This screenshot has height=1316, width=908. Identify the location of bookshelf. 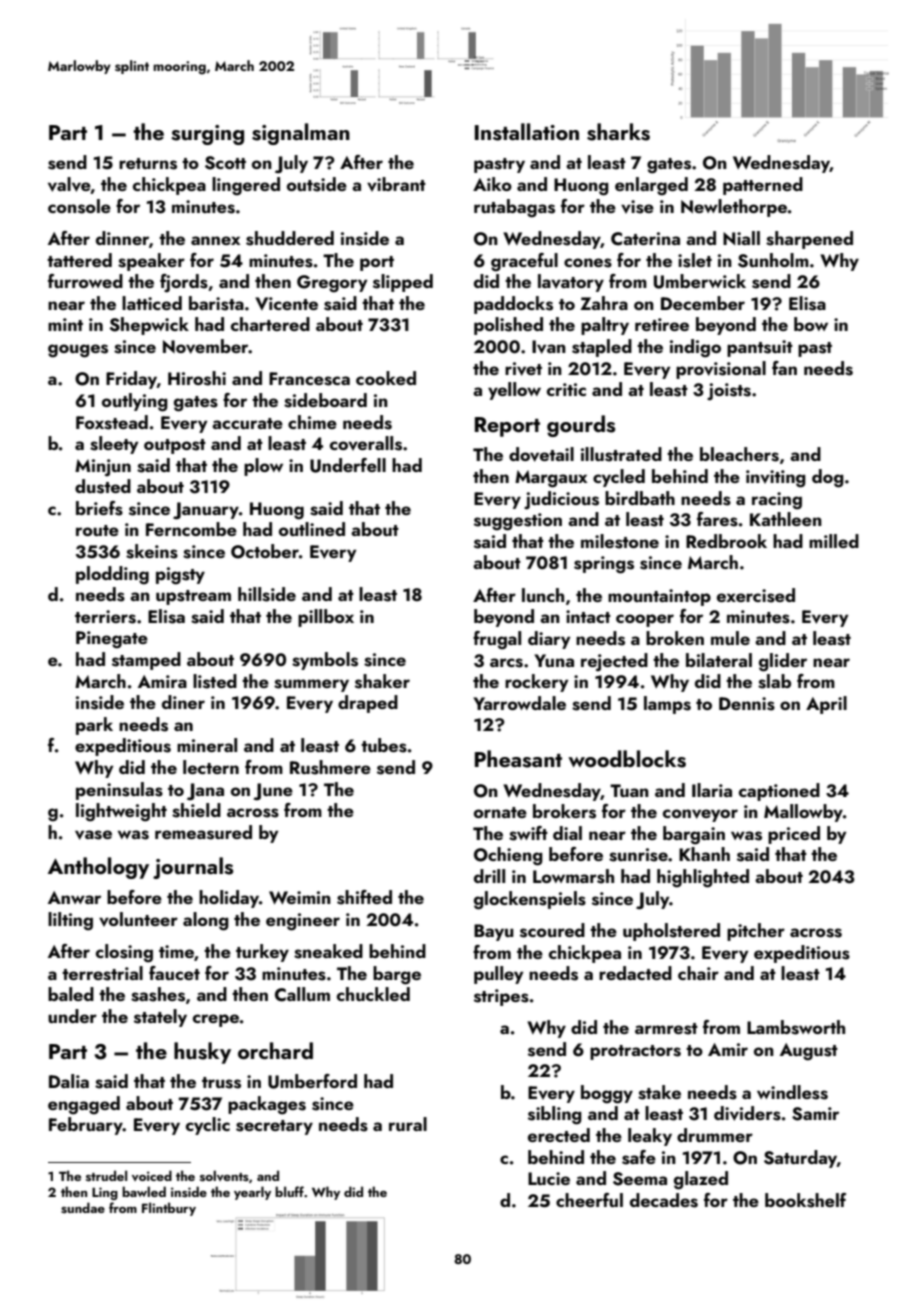
(805, 1200).
